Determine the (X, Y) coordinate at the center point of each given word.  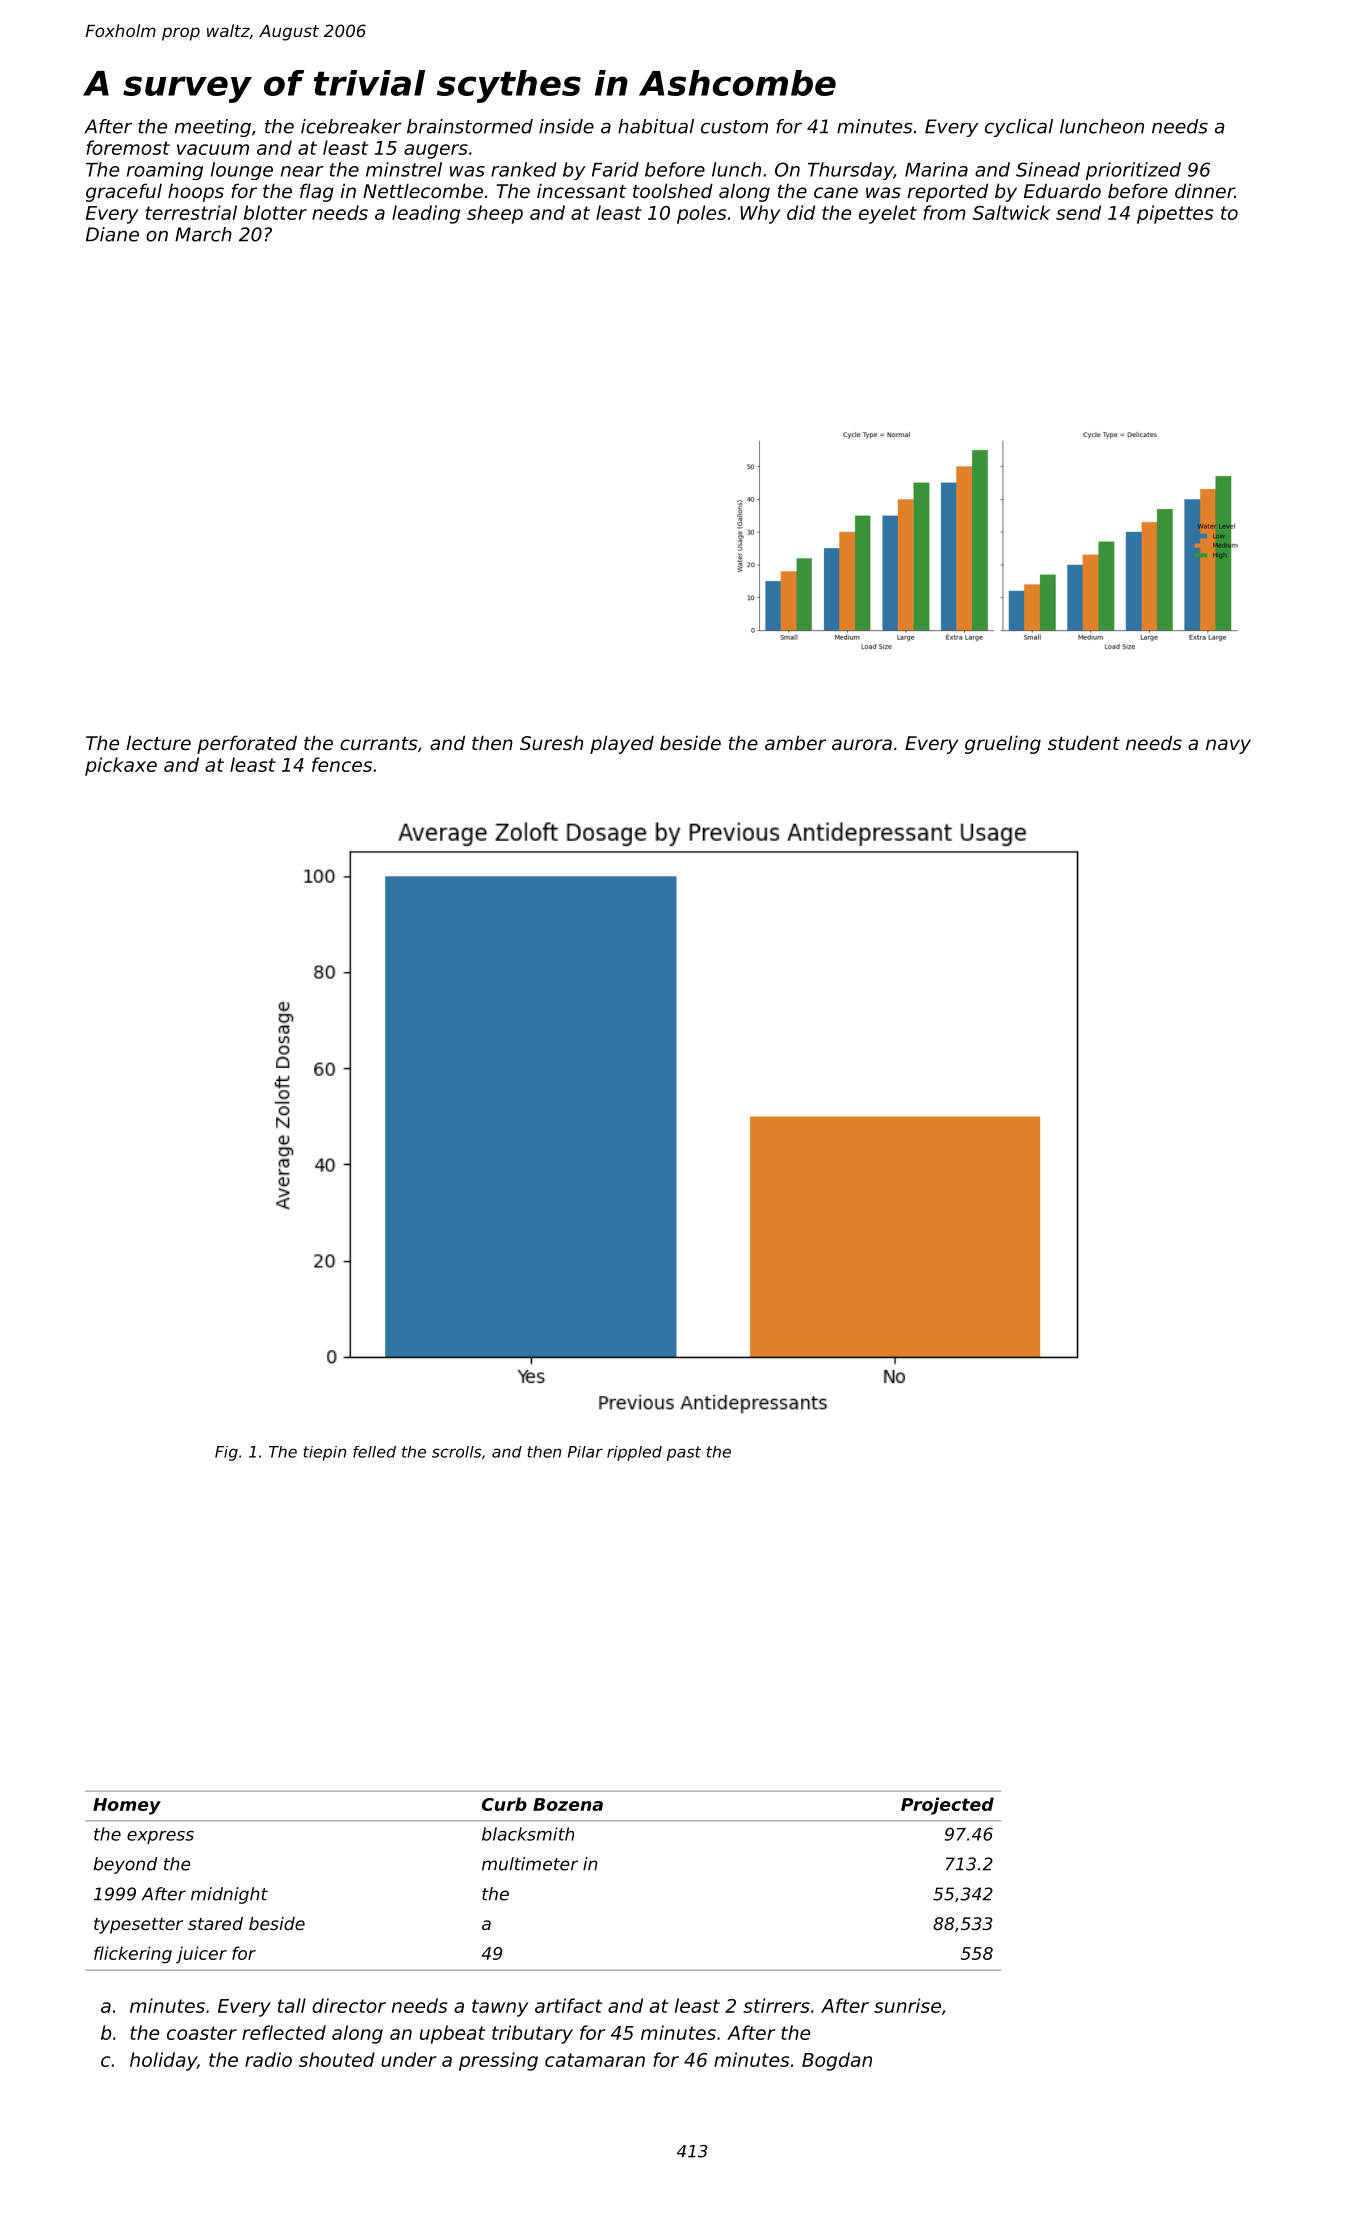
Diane (112, 234)
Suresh (551, 742)
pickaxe (121, 766)
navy (1228, 746)
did (801, 212)
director (349, 2005)
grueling (1003, 744)
